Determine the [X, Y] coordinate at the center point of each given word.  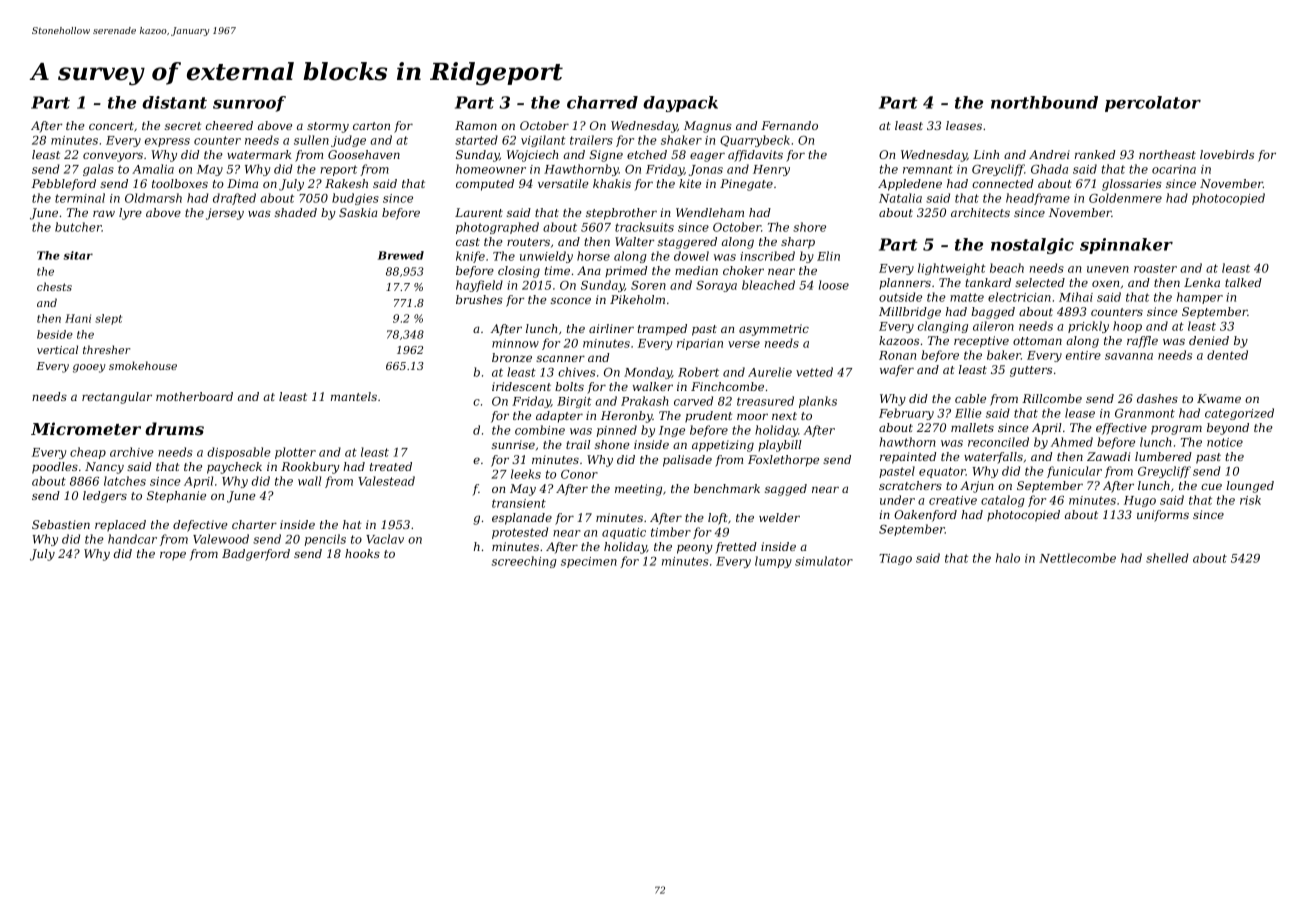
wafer [897, 371]
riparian [700, 344]
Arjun [977, 487]
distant [174, 102]
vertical [57, 349]
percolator [1153, 104]
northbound [1044, 102]
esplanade [522, 519]
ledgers [105, 497]
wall [309, 481]
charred [602, 102]
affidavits [755, 156]
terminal [80, 198]
